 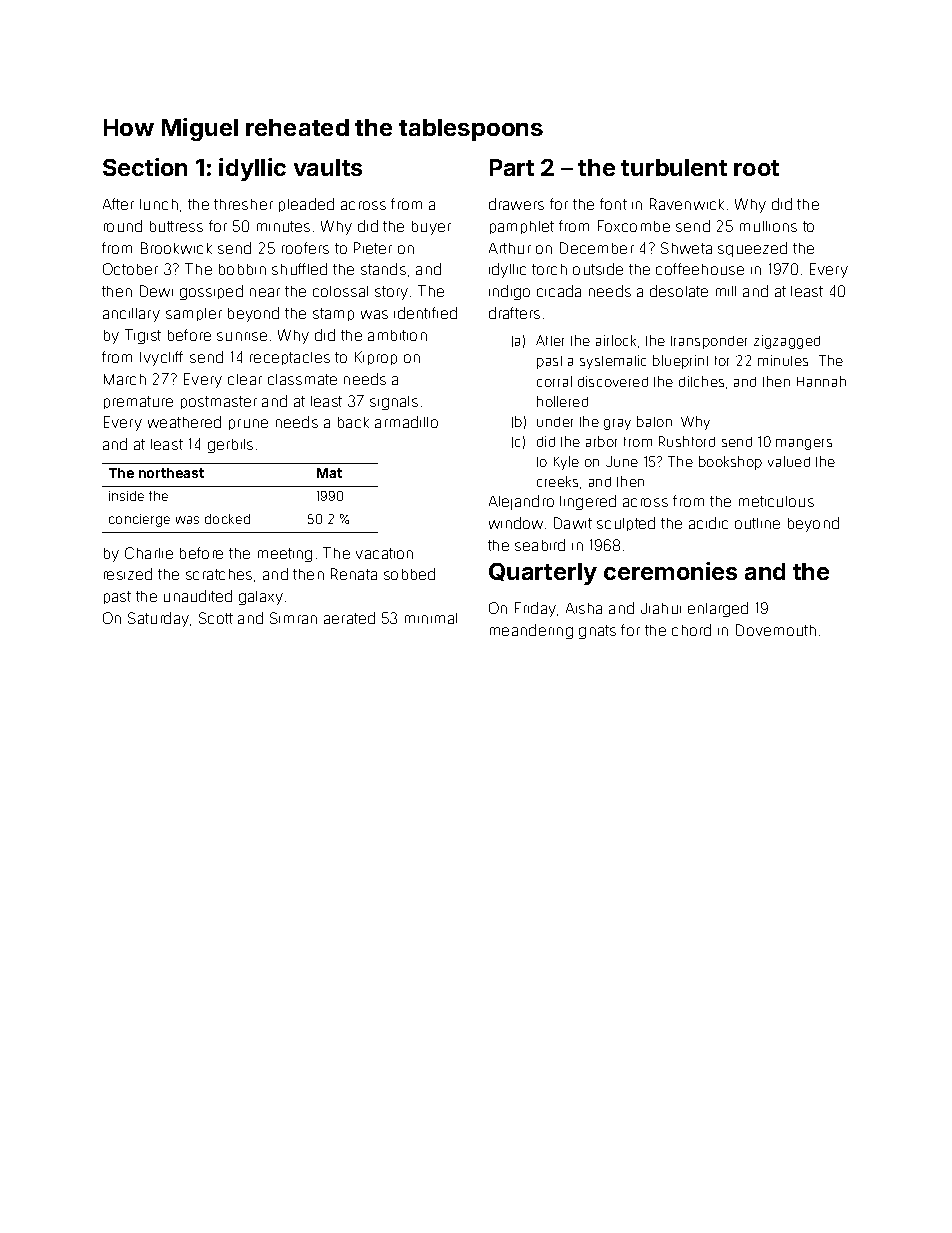 I want to click on Arthur, so click(x=510, y=248).
